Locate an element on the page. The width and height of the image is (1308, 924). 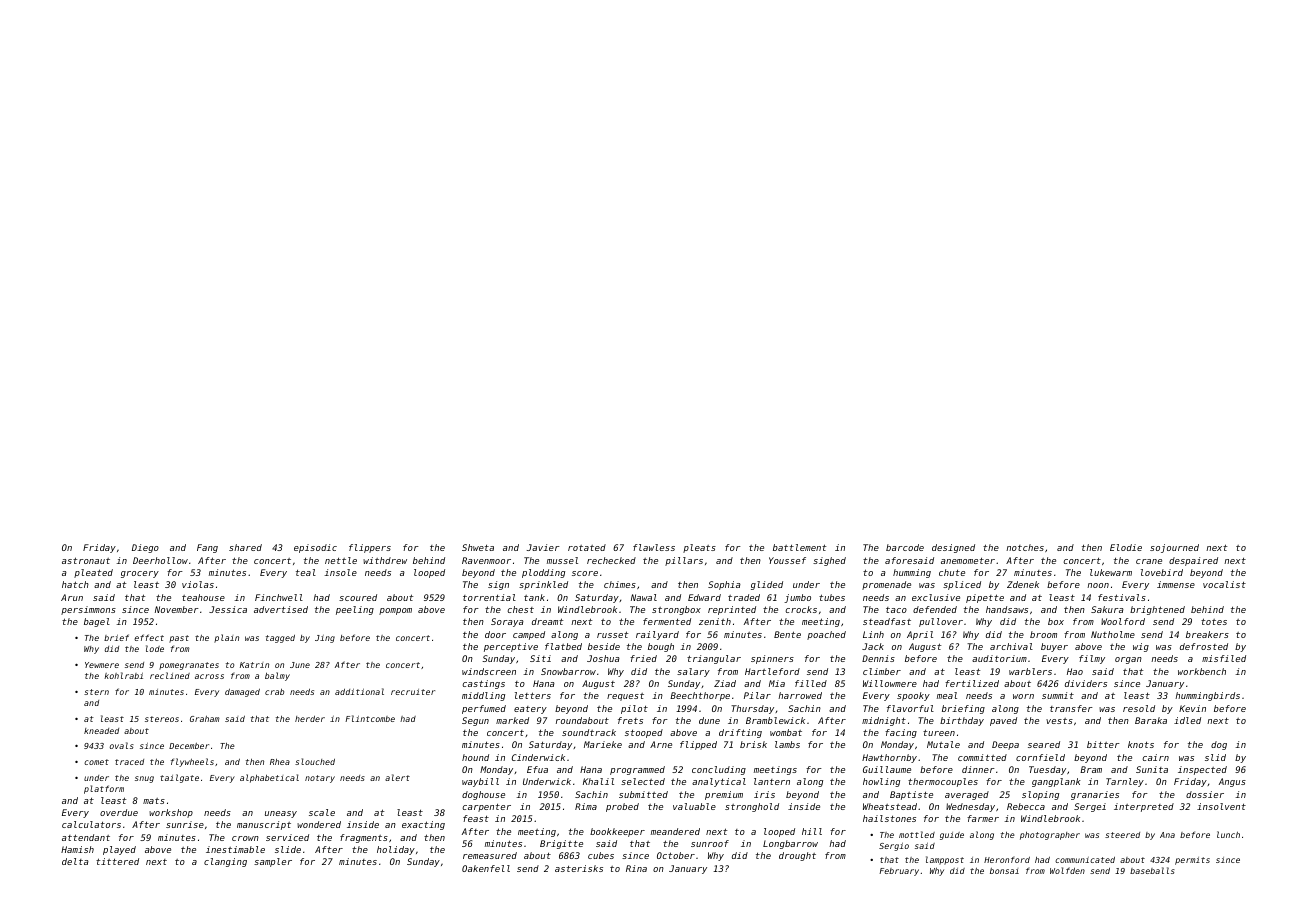
episodic is located at coordinates (315, 548).
